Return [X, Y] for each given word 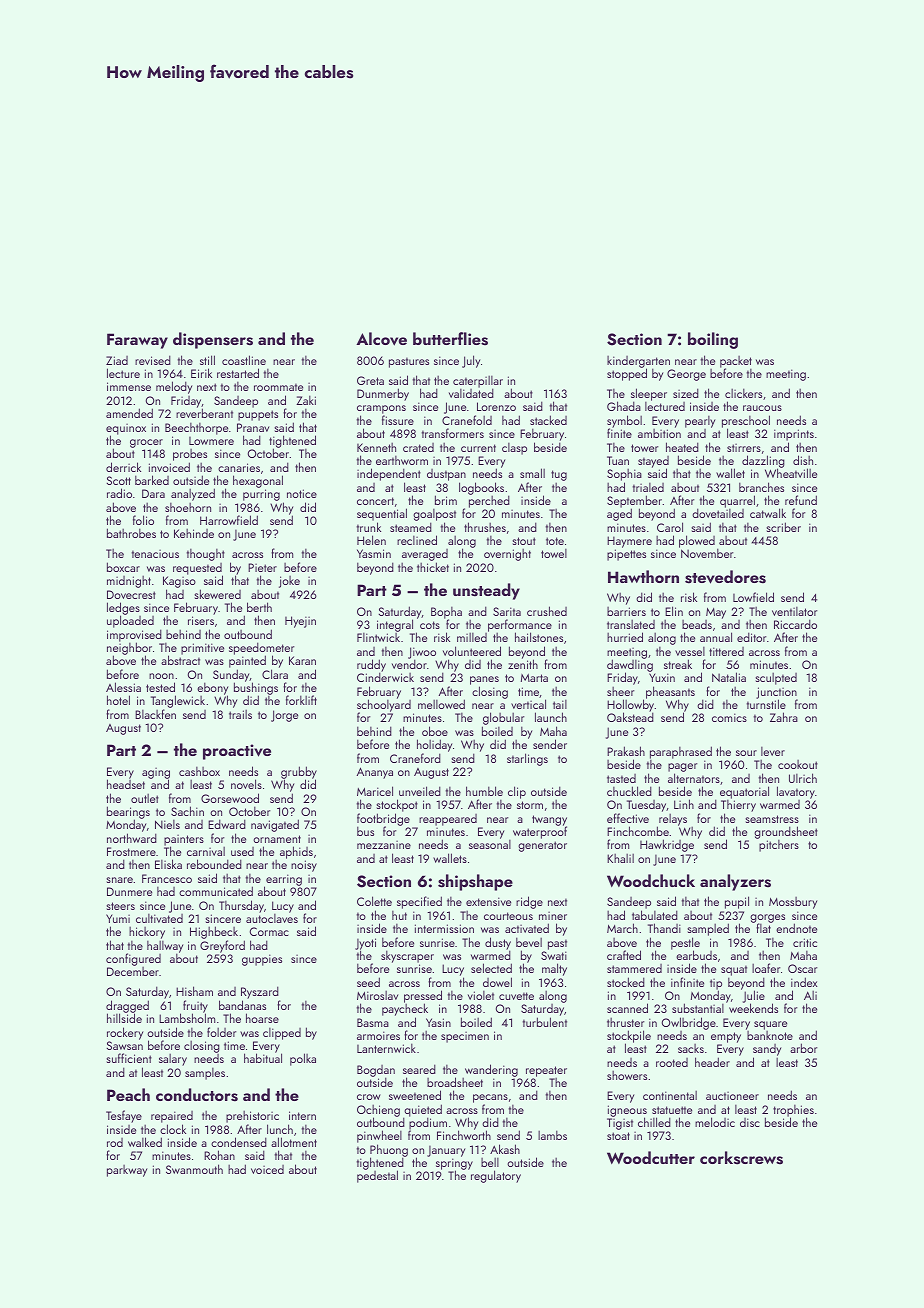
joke [289, 582]
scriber [783, 527]
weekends [753, 1008]
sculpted [776, 679]
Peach [128, 1094]
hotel [118, 700]
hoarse [262, 1018]
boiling [713, 340]
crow [369, 1097]
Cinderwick [385, 677]
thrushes [485, 527]
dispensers [213, 340]
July [471, 361]
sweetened [415, 1095]
